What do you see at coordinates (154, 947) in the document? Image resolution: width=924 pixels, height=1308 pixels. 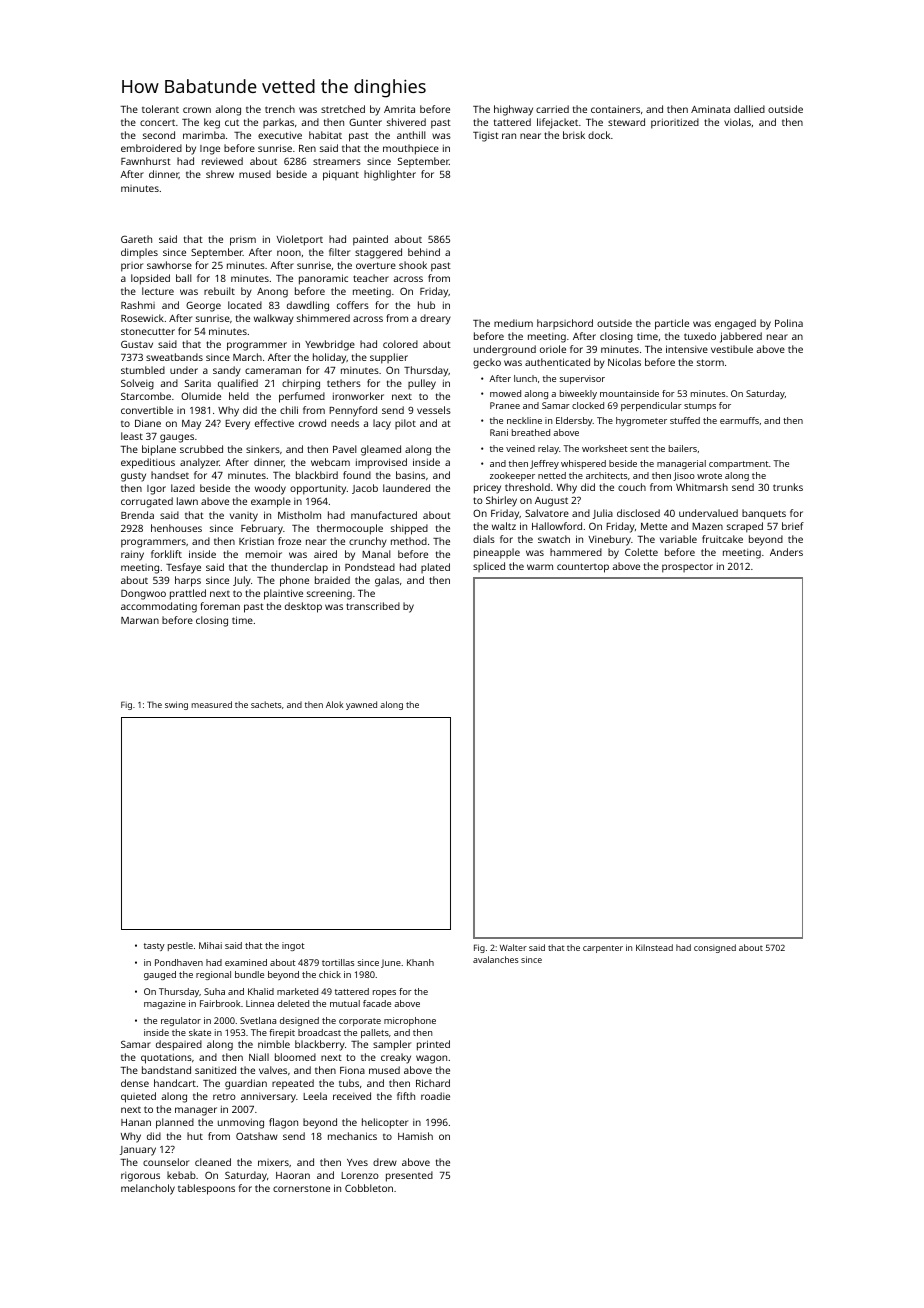 I see `tasty` at bounding box center [154, 947].
